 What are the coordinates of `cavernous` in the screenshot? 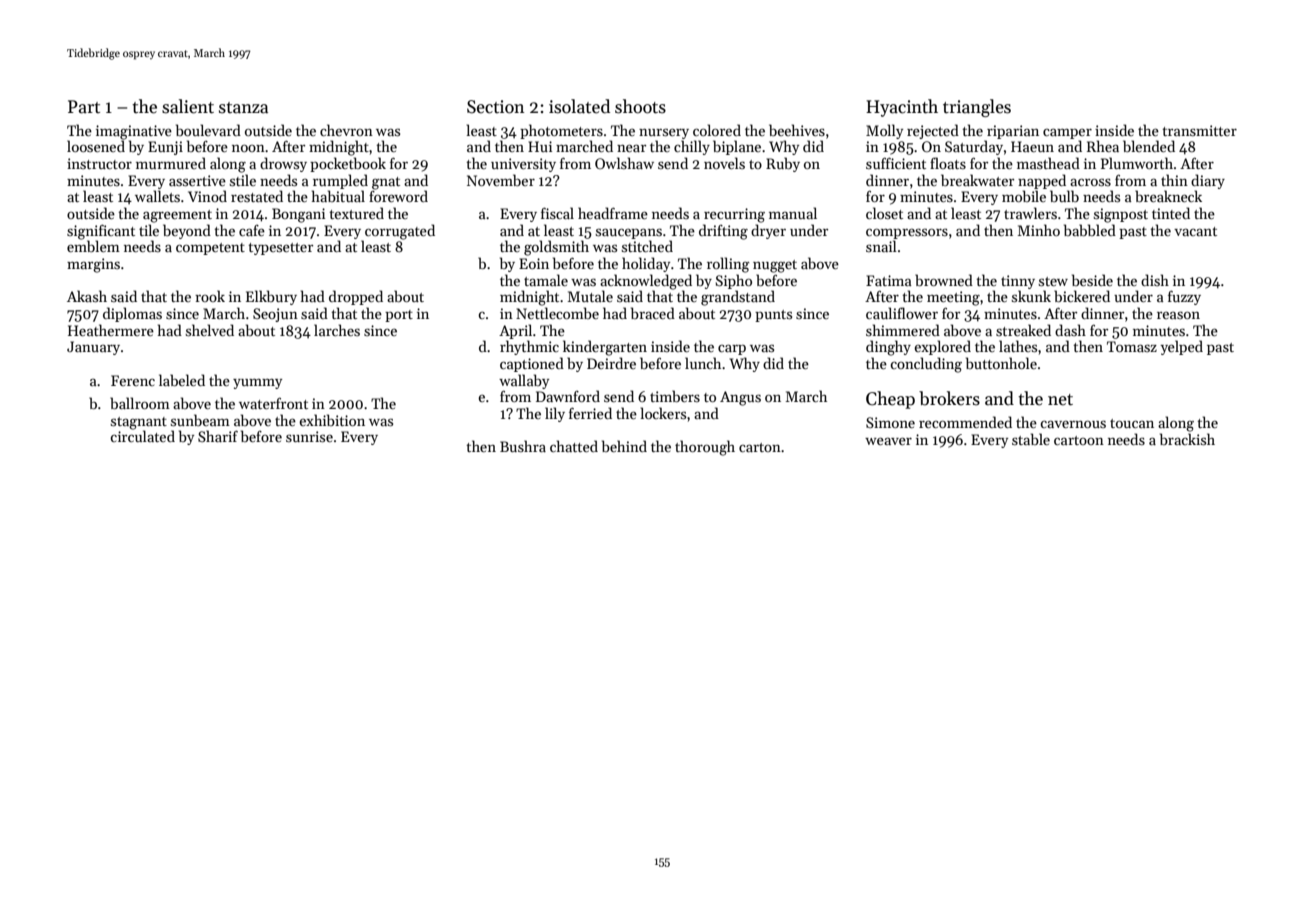 It's located at (1073, 424).
